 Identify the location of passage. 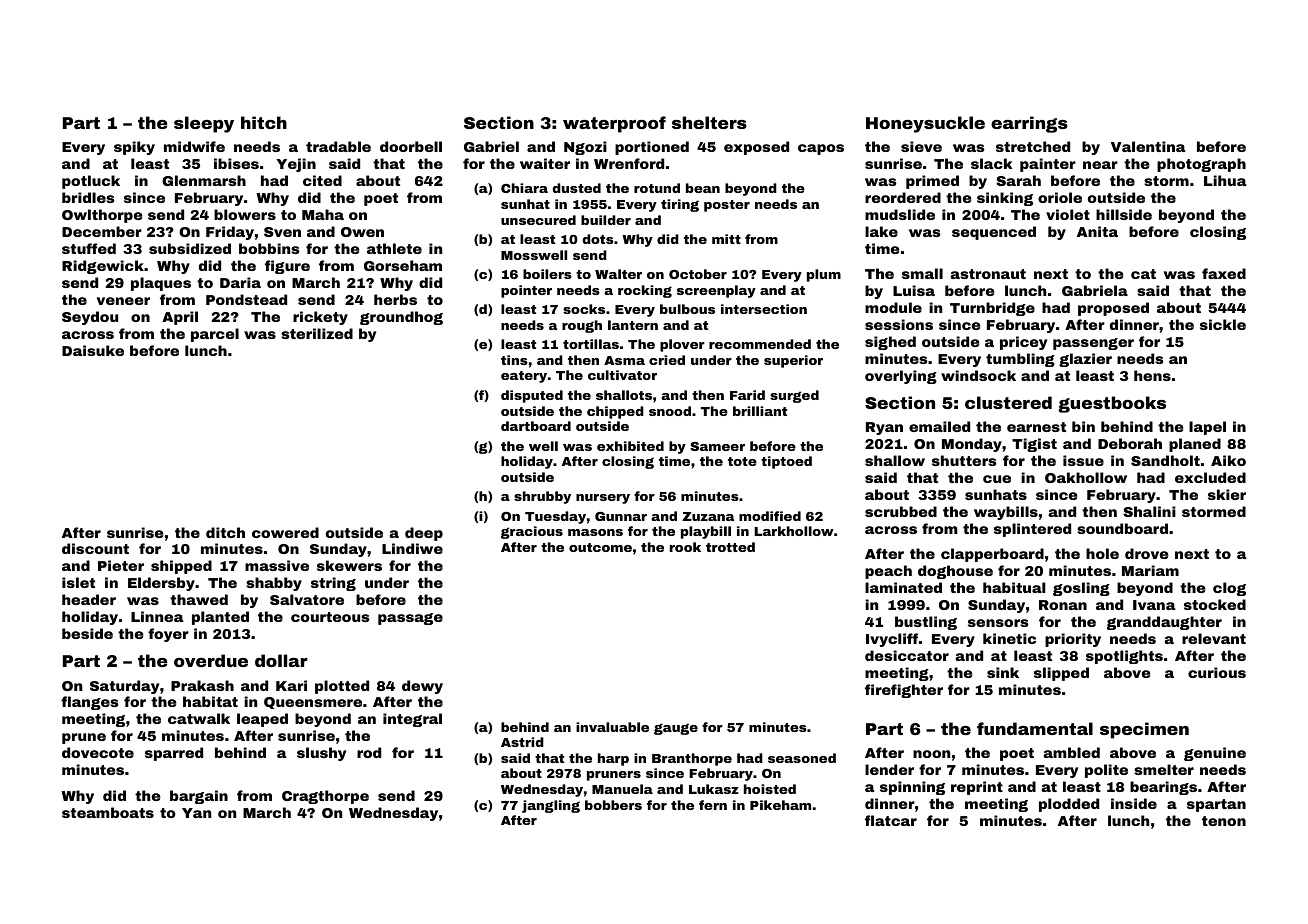
(410, 619).
